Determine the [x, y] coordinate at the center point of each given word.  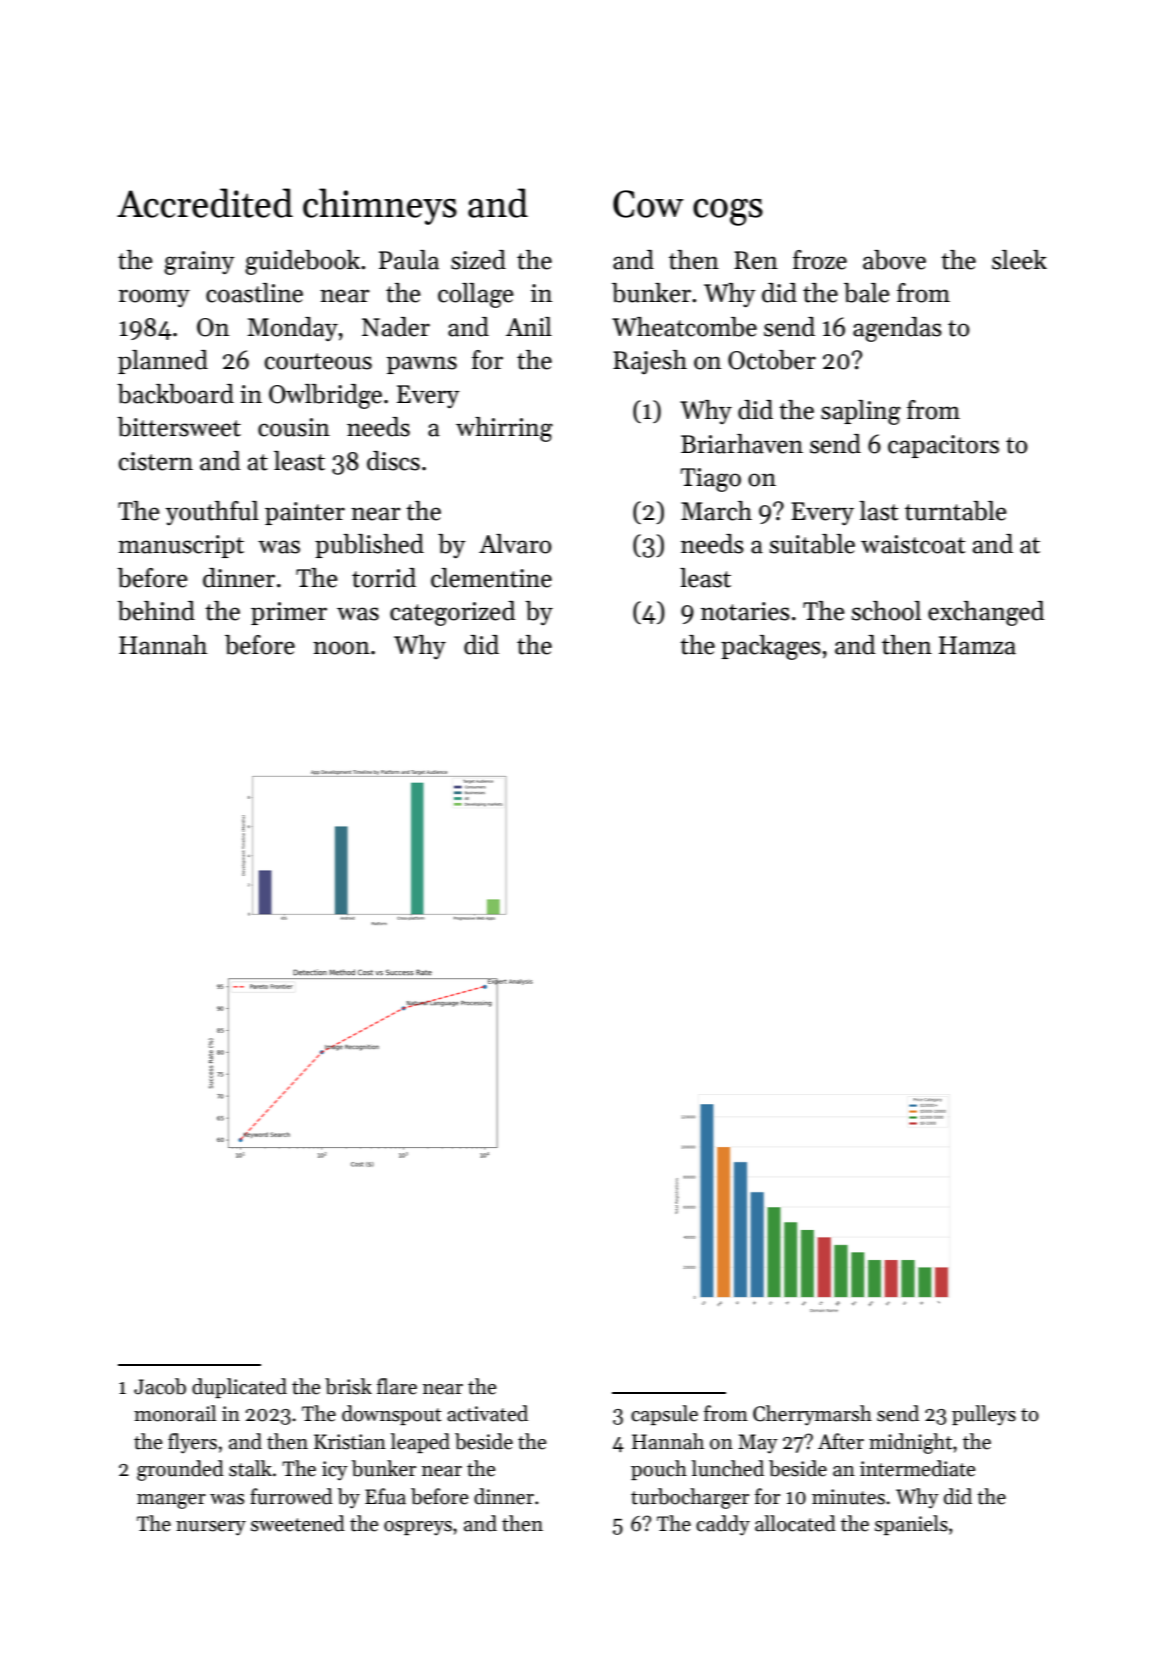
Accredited [205, 203]
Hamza [977, 645]
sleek [1019, 260]
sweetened [298, 1523]
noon [341, 648]
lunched [728, 1468]
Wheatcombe [684, 327]
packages [771, 647]
